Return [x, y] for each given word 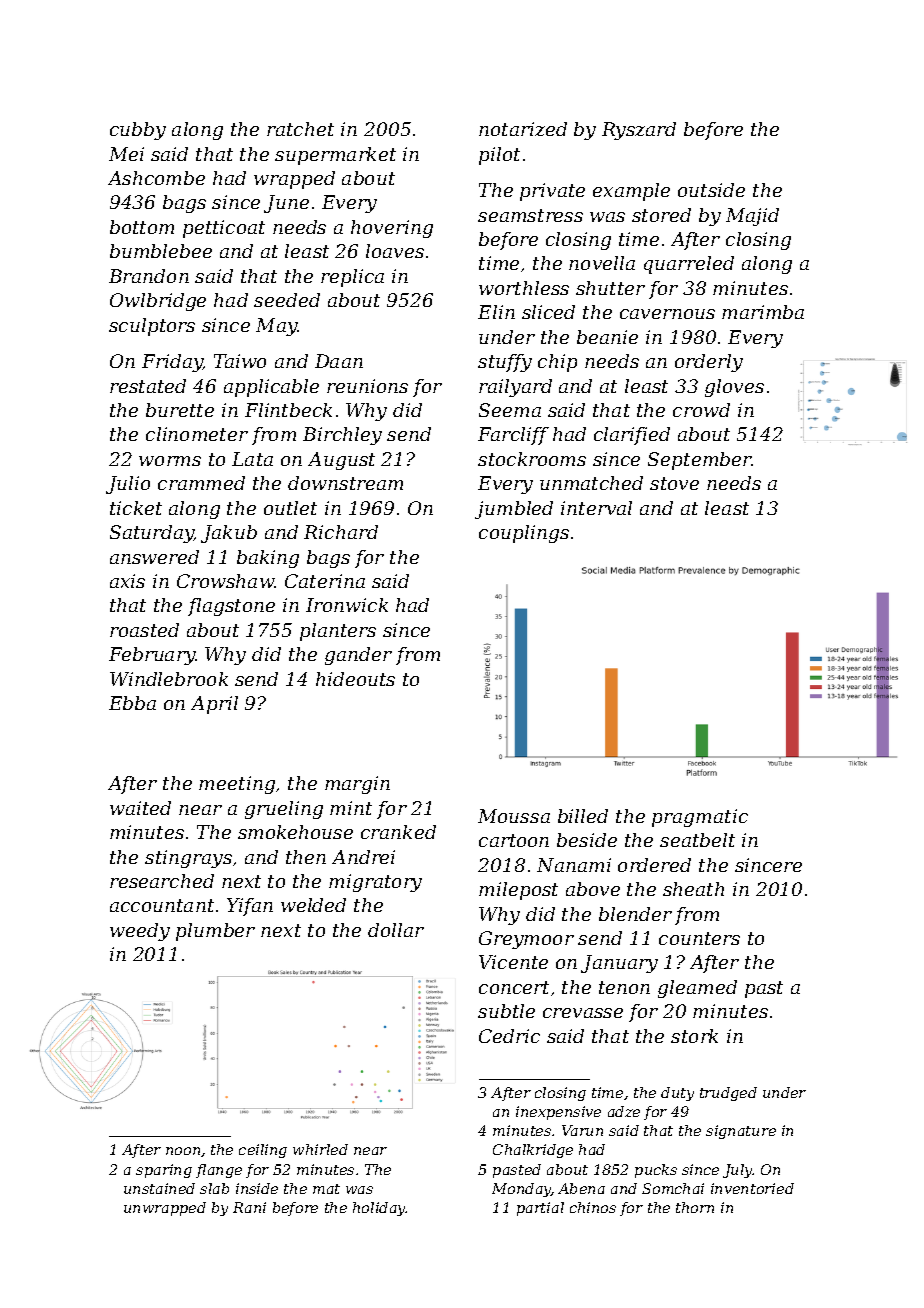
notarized [523, 129]
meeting [237, 785]
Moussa [514, 816]
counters [699, 938]
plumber [215, 932]
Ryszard [639, 131]
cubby [138, 131]
